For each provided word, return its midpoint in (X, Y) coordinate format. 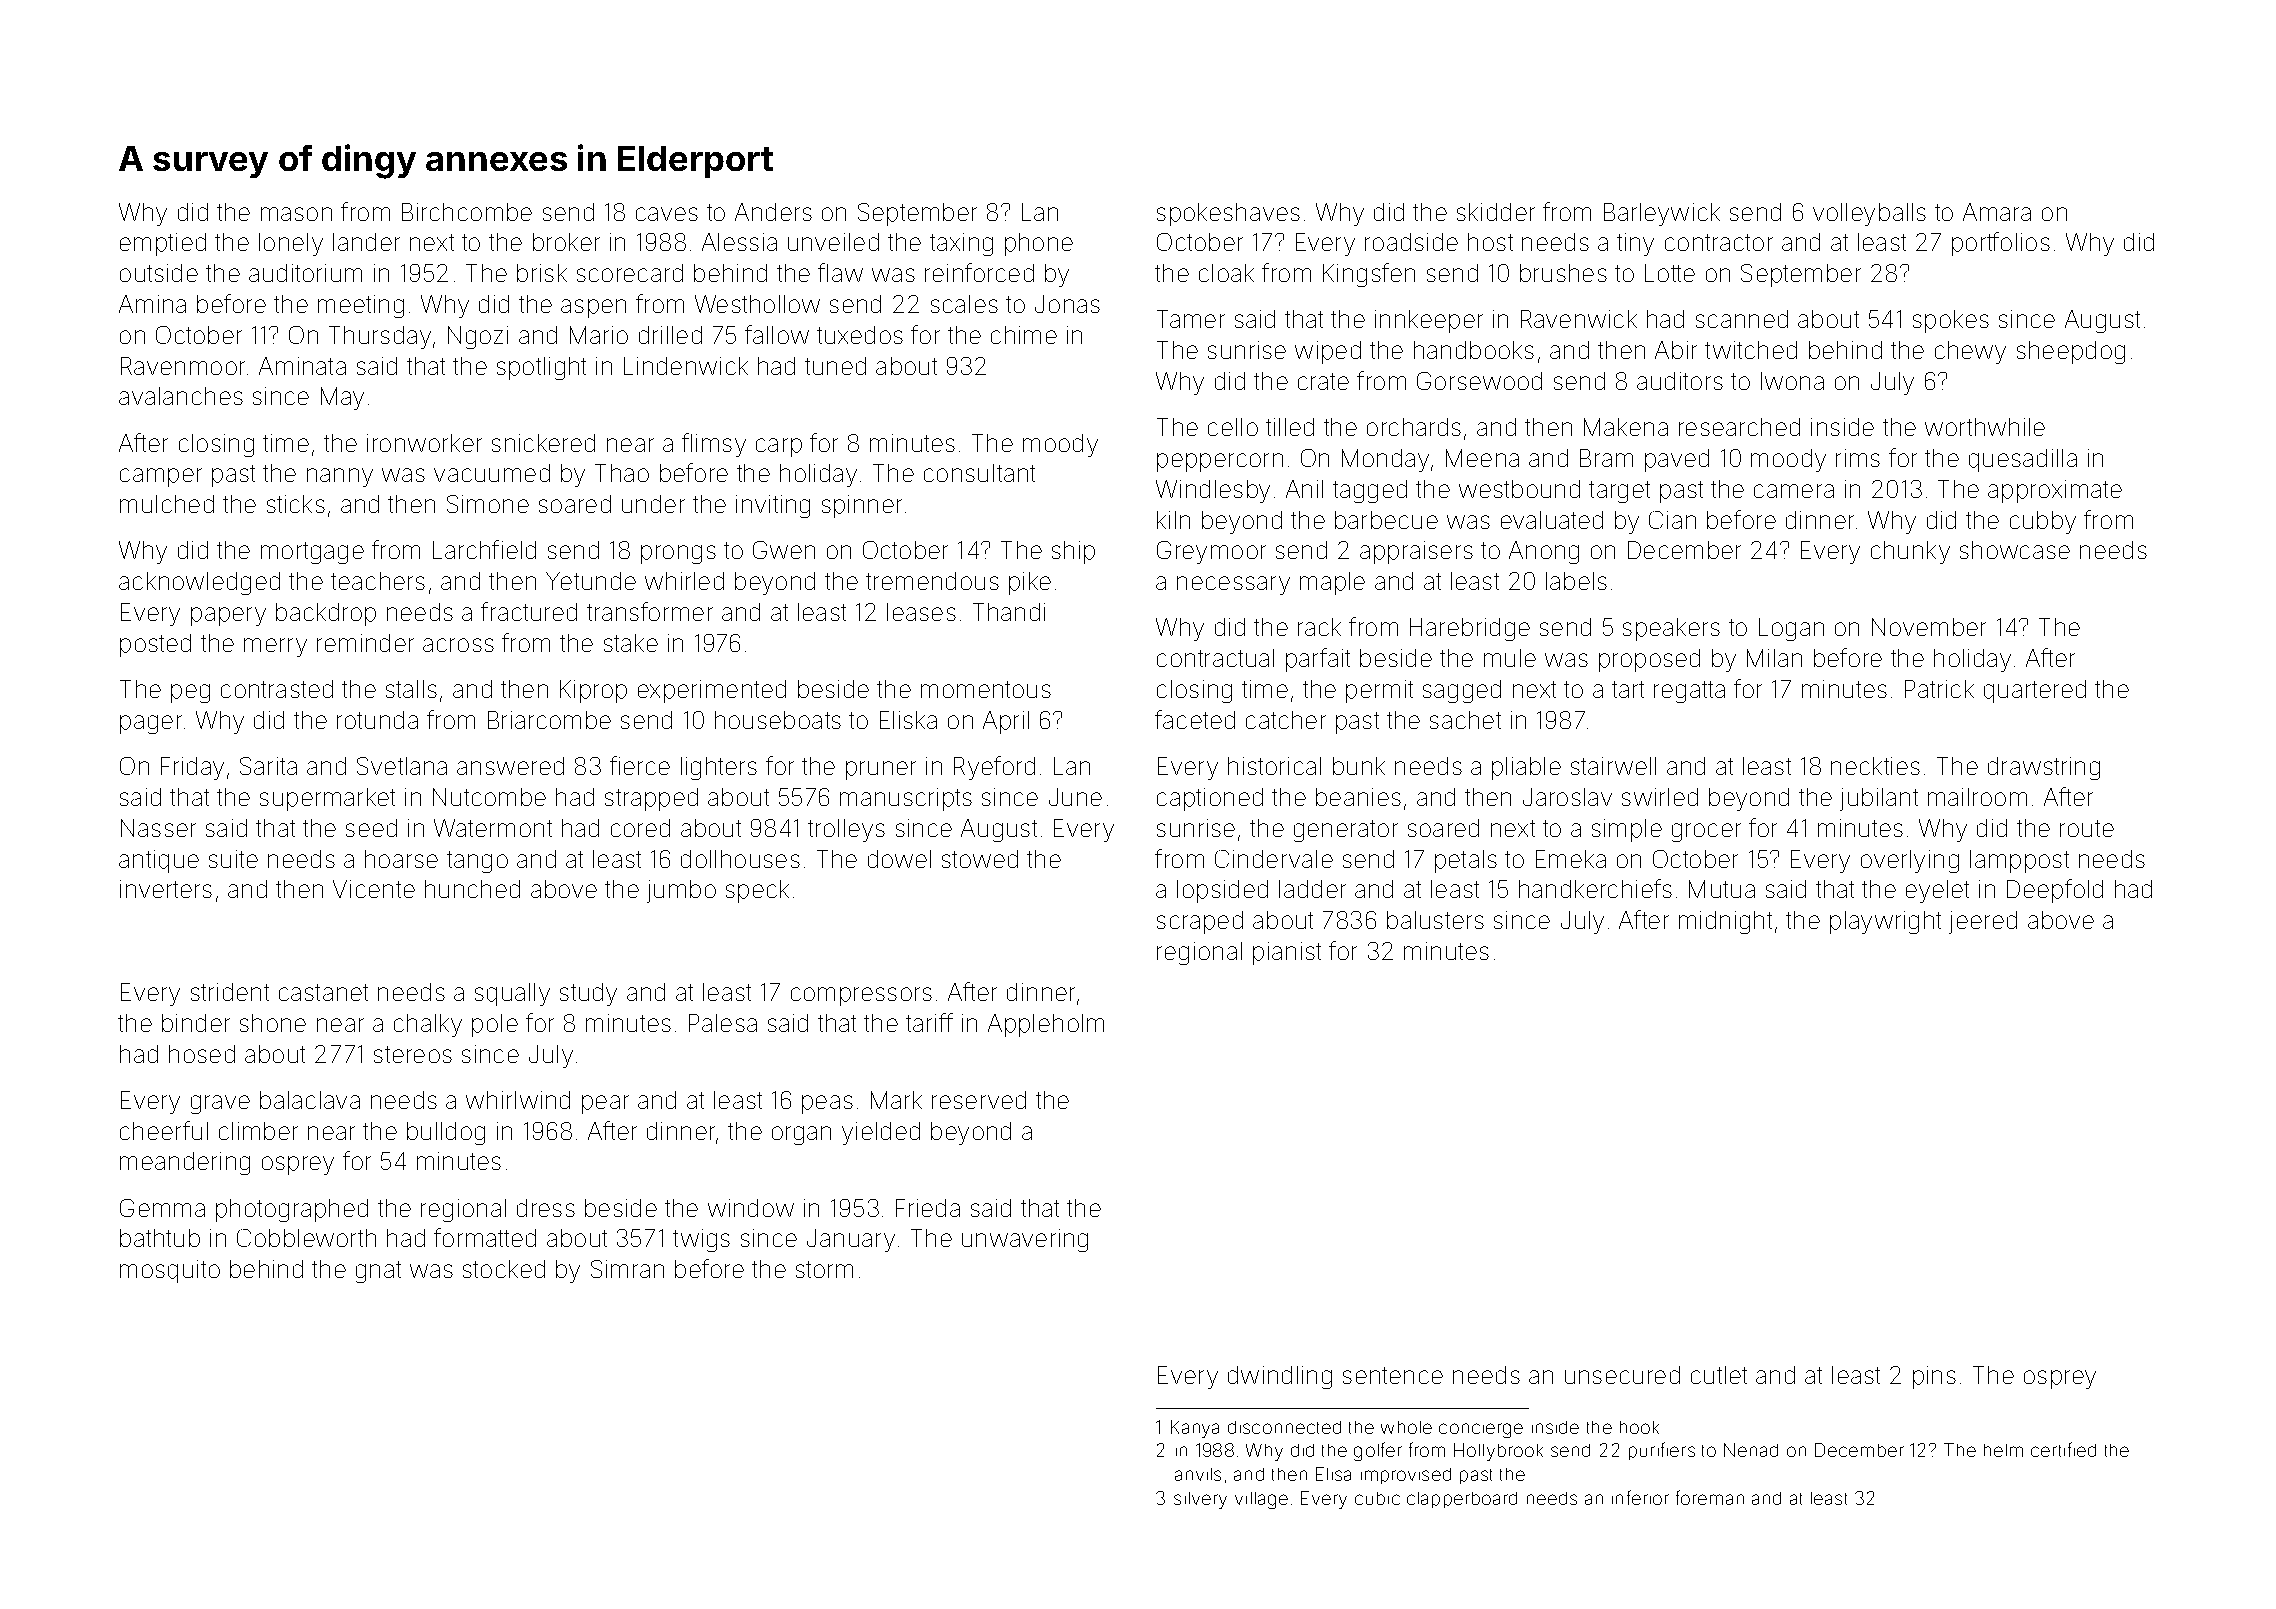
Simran (627, 1269)
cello (1233, 427)
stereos (413, 1054)
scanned (1742, 319)
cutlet (1719, 1375)
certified (2063, 1449)
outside (159, 273)
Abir (1676, 350)
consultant (979, 473)
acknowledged (199, 583)
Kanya (1195, 1429)
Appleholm (1046, 1025)
